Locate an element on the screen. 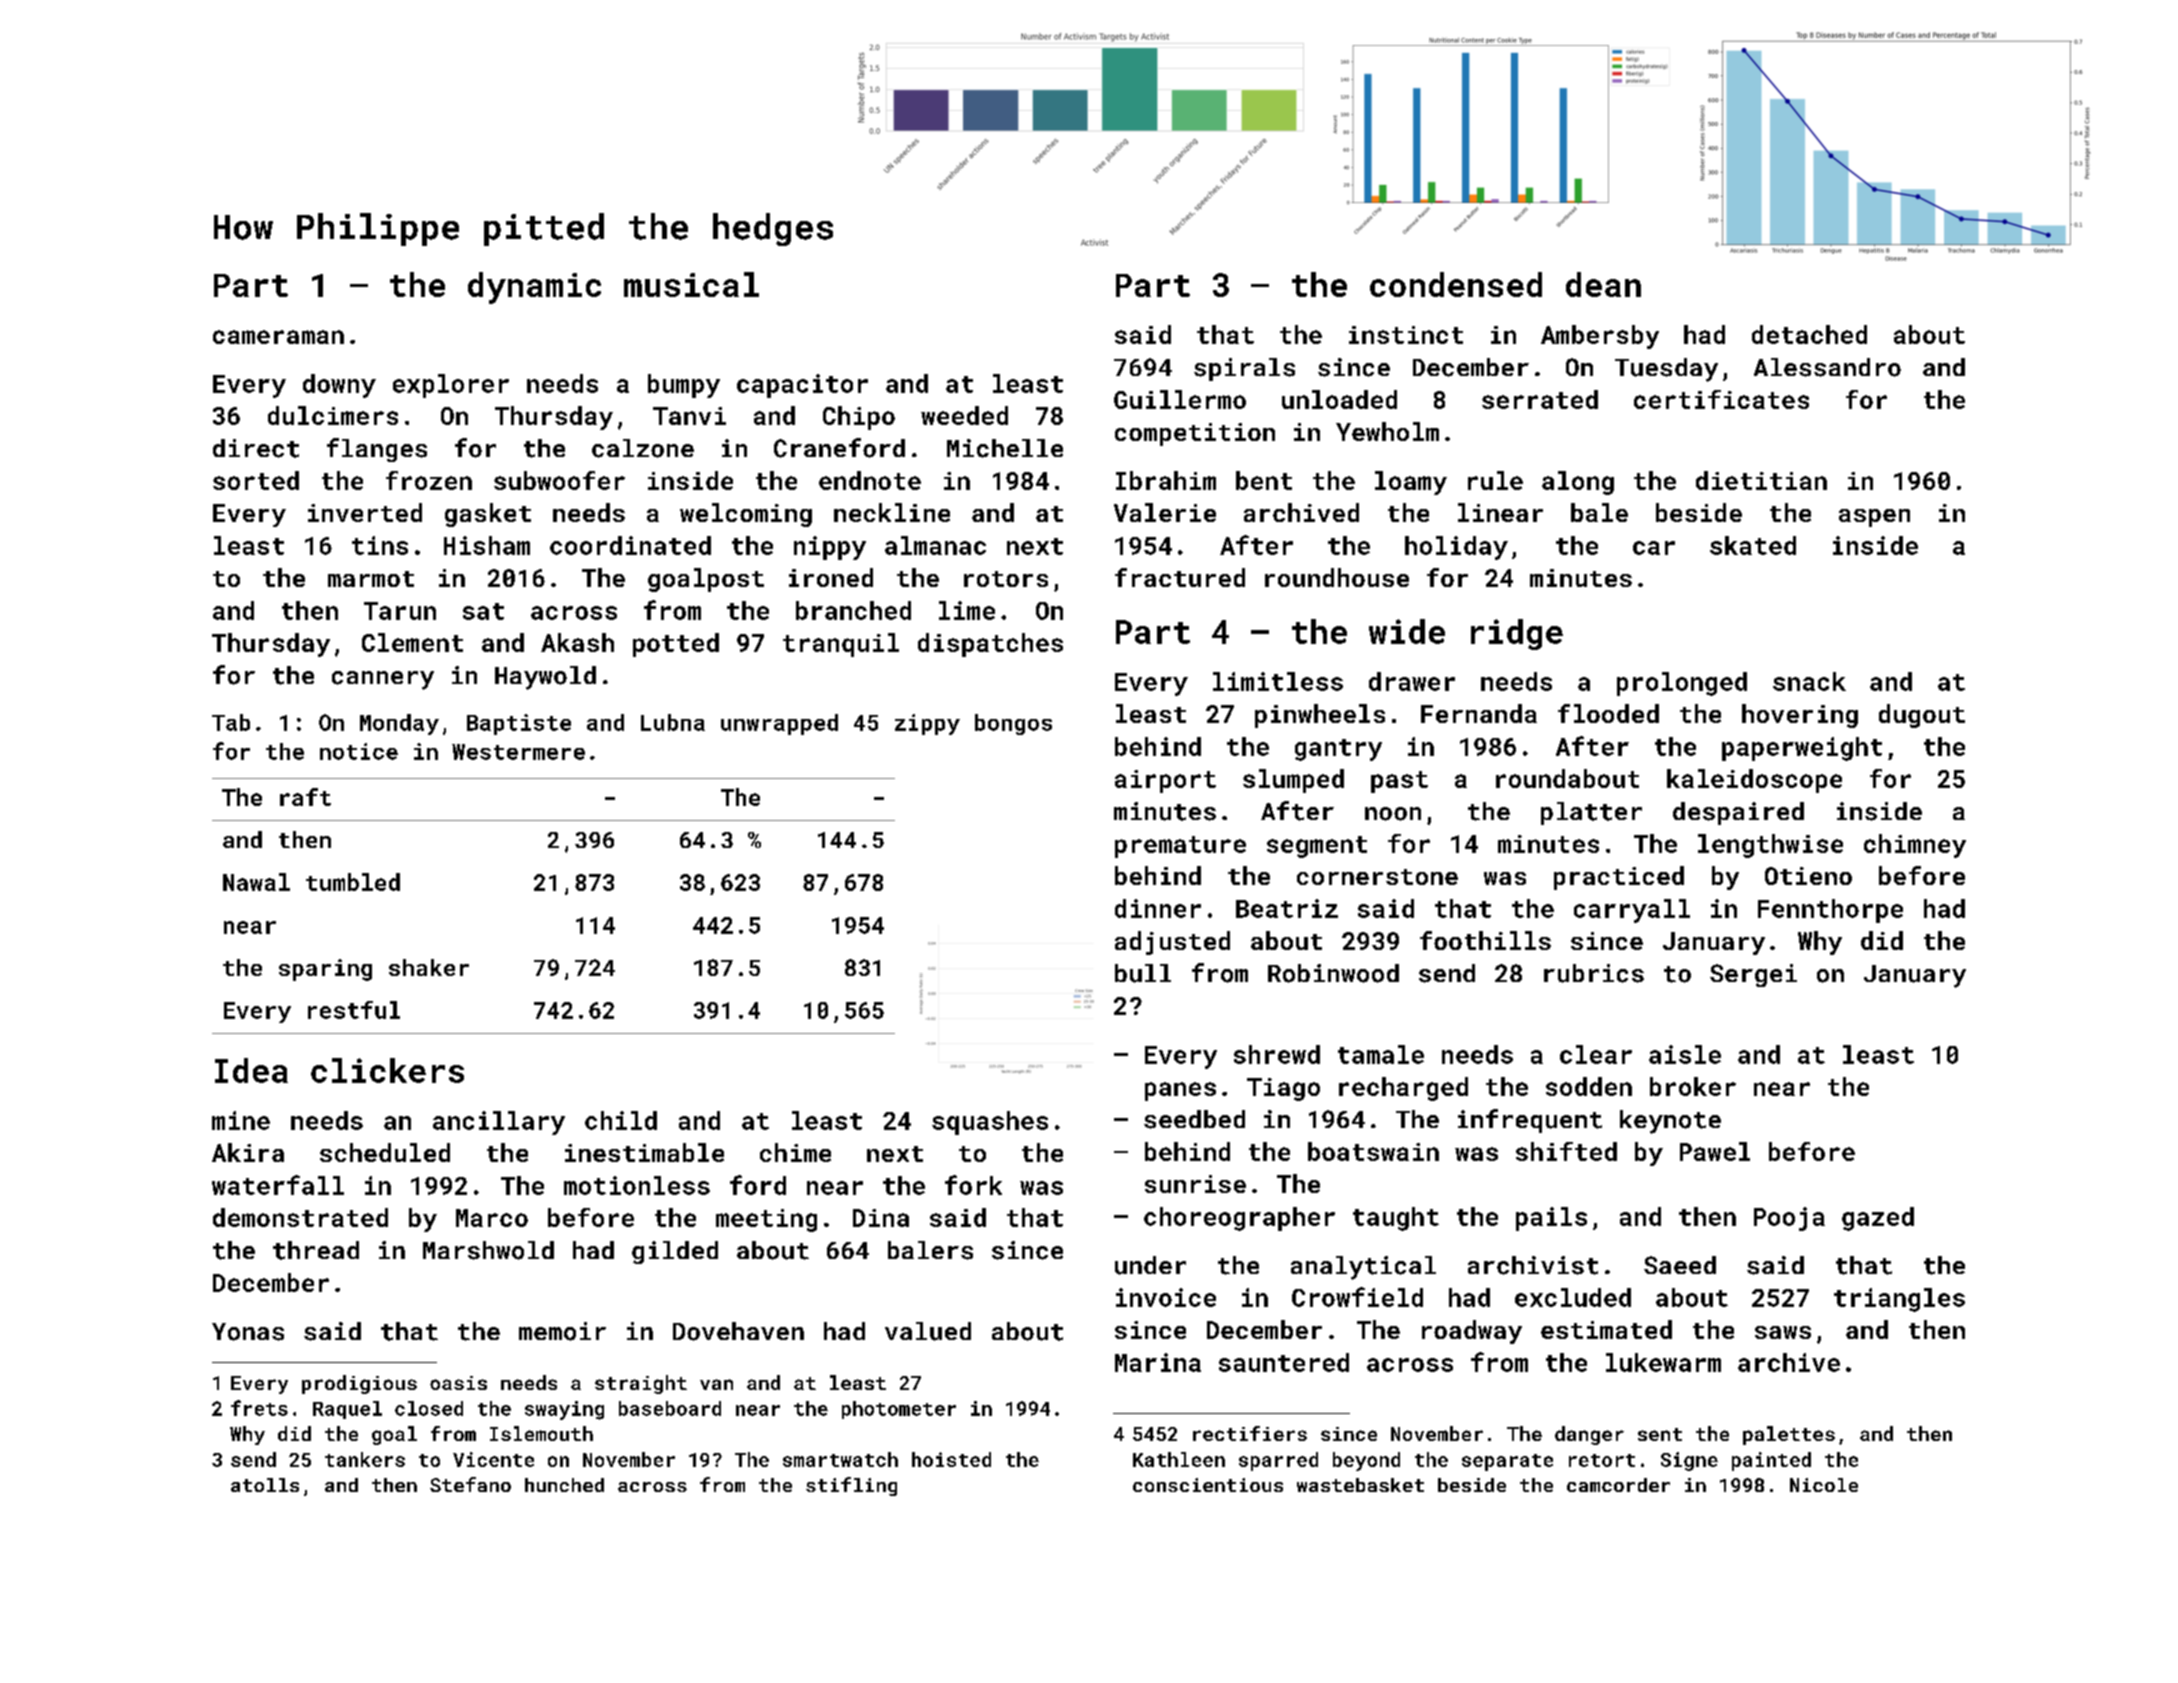  Robinwood is located at coordinates (1333, 973).
